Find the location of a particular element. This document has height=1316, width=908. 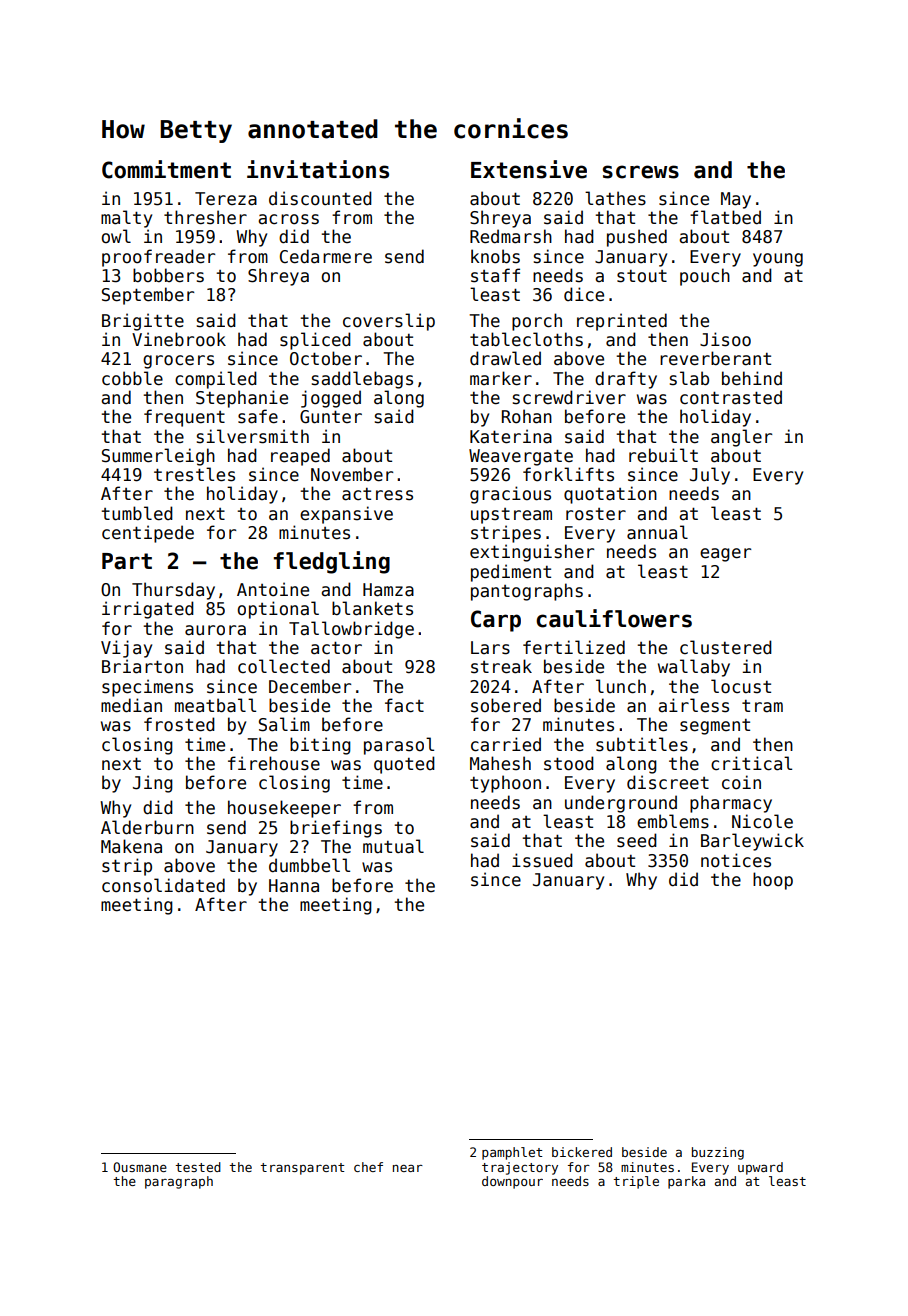

issued is located at coordinates (542, 860).
